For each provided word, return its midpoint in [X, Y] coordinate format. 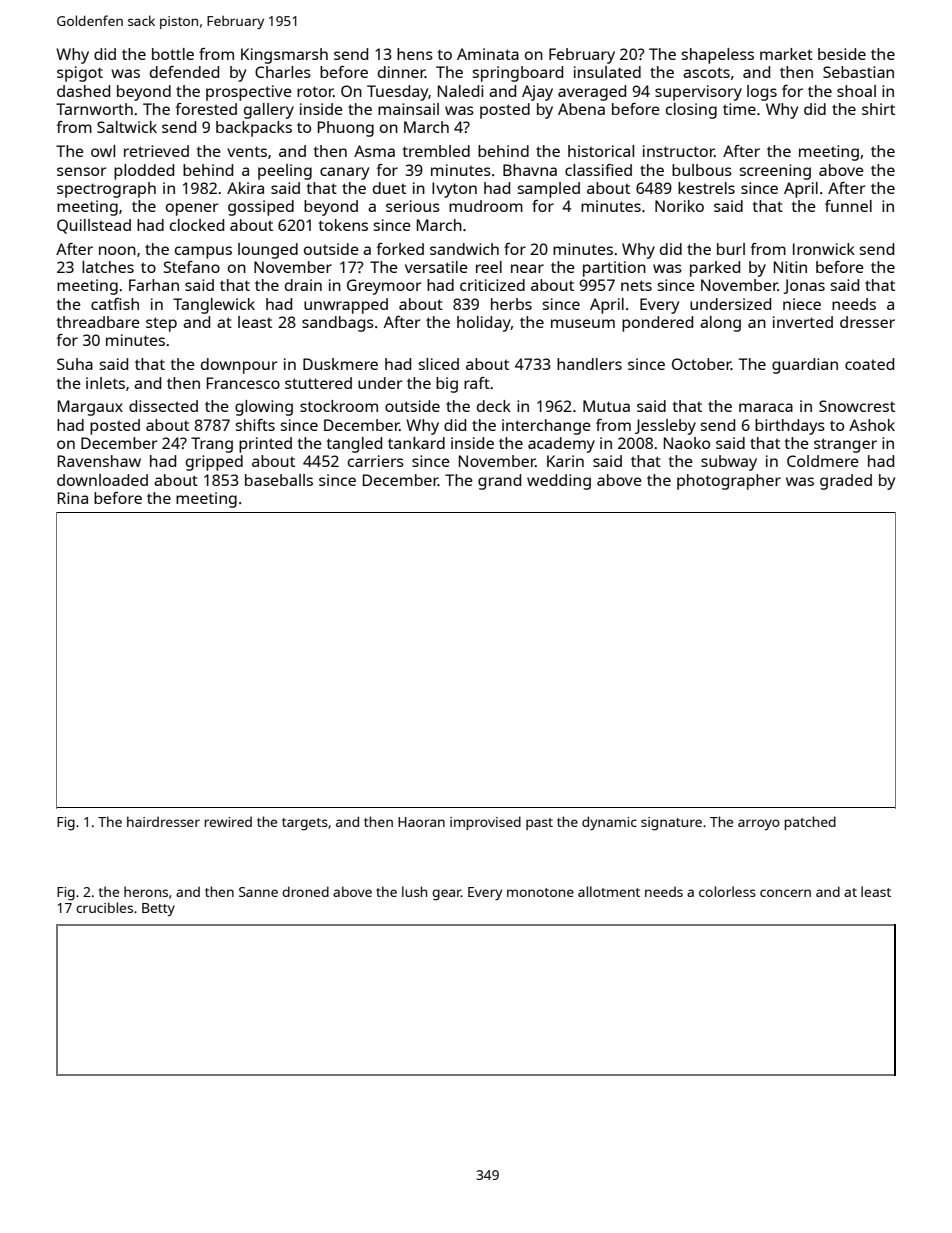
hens [415, 54]
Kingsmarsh [284, 56]
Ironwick [824, 249]
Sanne [258, 892]
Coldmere [823, 461]
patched [810, 823]
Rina [73, 498]
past [539, 824]
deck [494, 406]
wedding [559, 482]
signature [671, 824]
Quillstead [94, 226]
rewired [228, 821]
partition [614, 269]
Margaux [90, 408]
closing [691, 111]
